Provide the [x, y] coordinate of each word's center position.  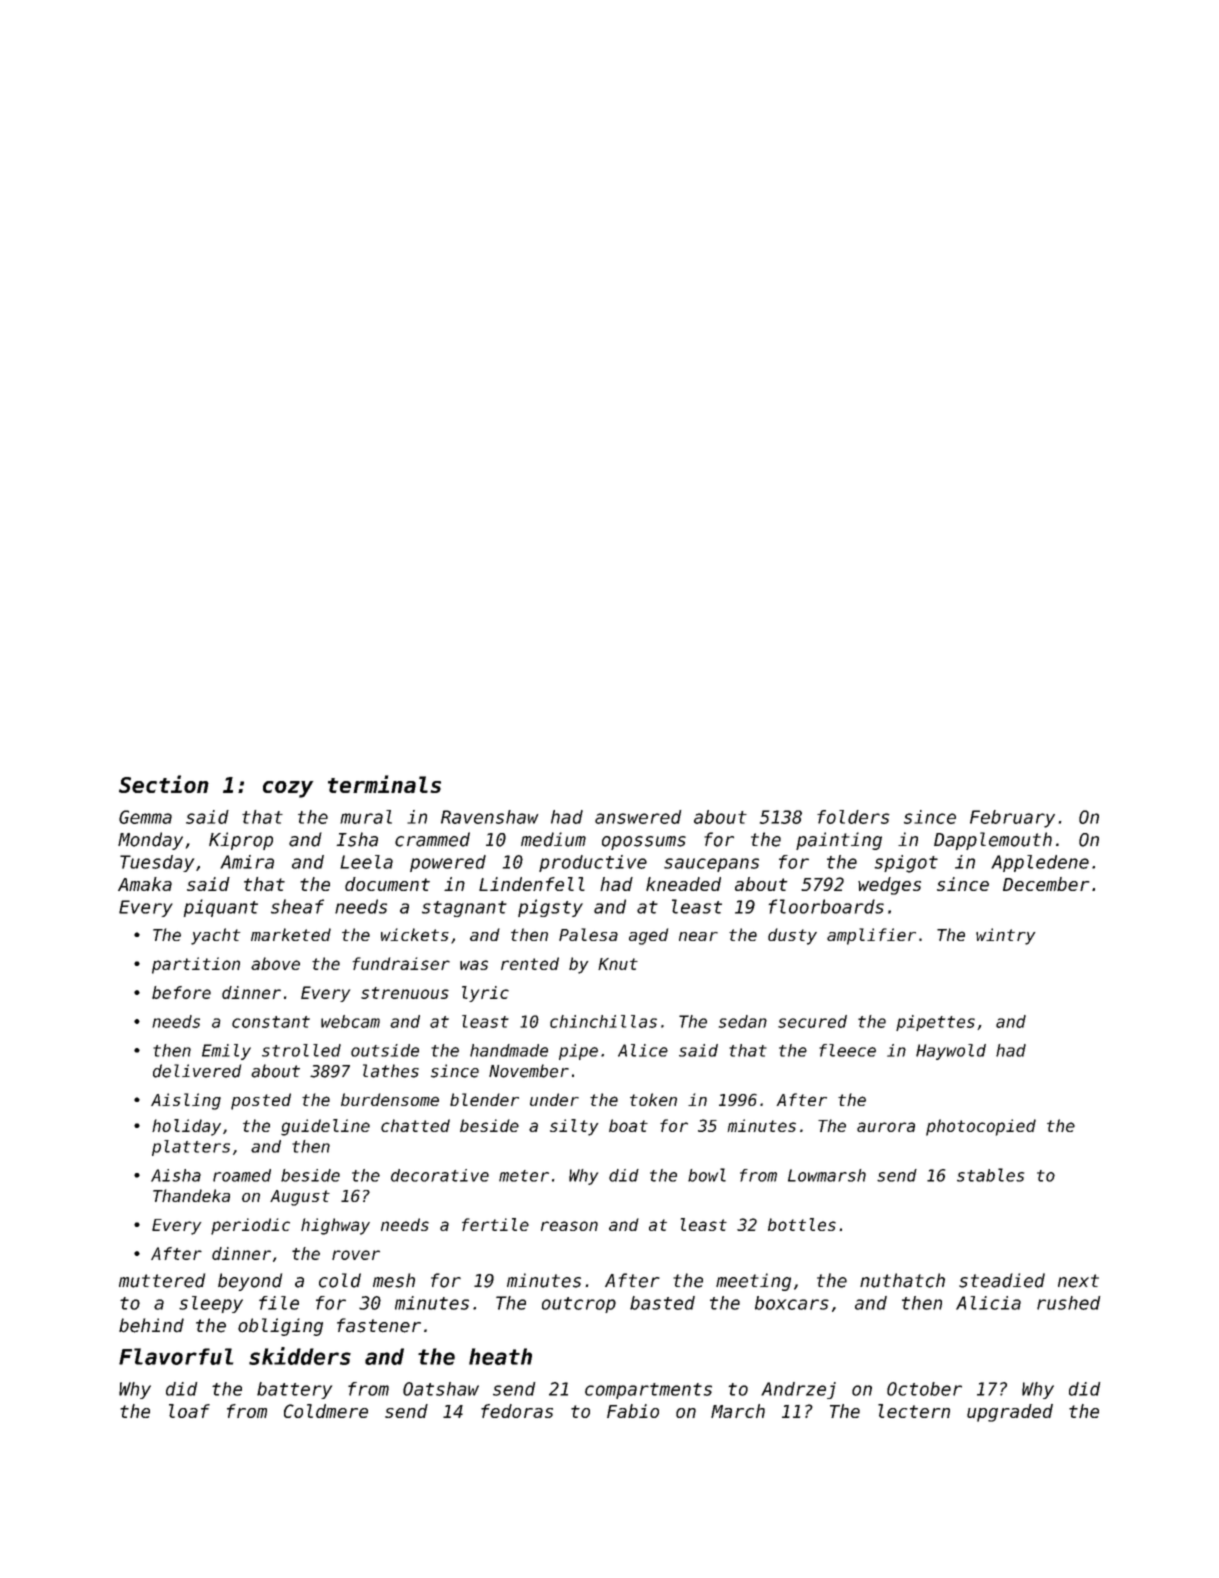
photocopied [981, 1127]
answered [638, 817]
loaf [189, 1411]
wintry [1005, 936]
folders [853, 817]
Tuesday [157, 863]
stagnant [464, 909]
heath [500, 1356]
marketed [291, 934]
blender [484, 1099]
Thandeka [191, 1195]
